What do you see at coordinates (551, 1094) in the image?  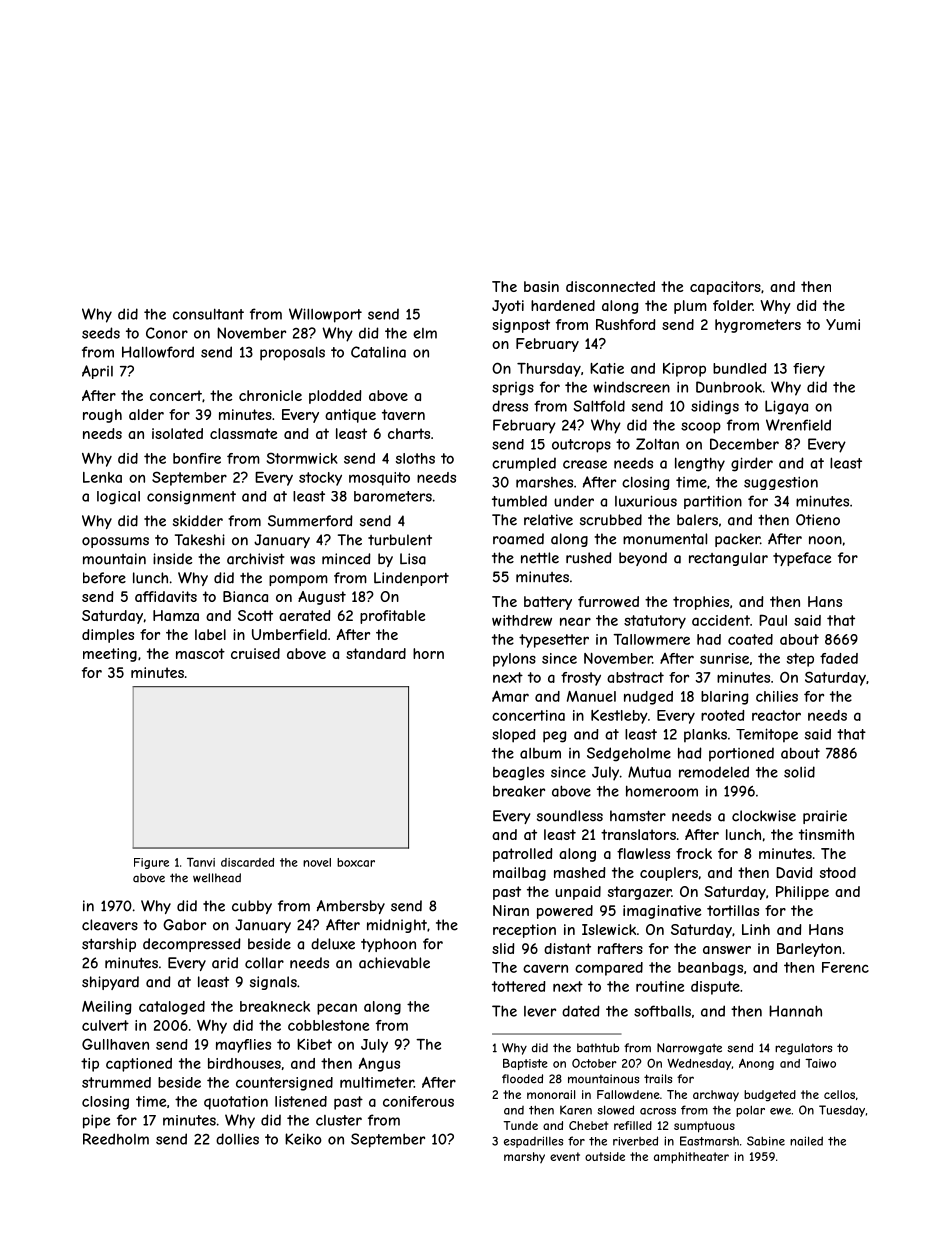 I see `monorail` at bounding box center [551, 1094].
